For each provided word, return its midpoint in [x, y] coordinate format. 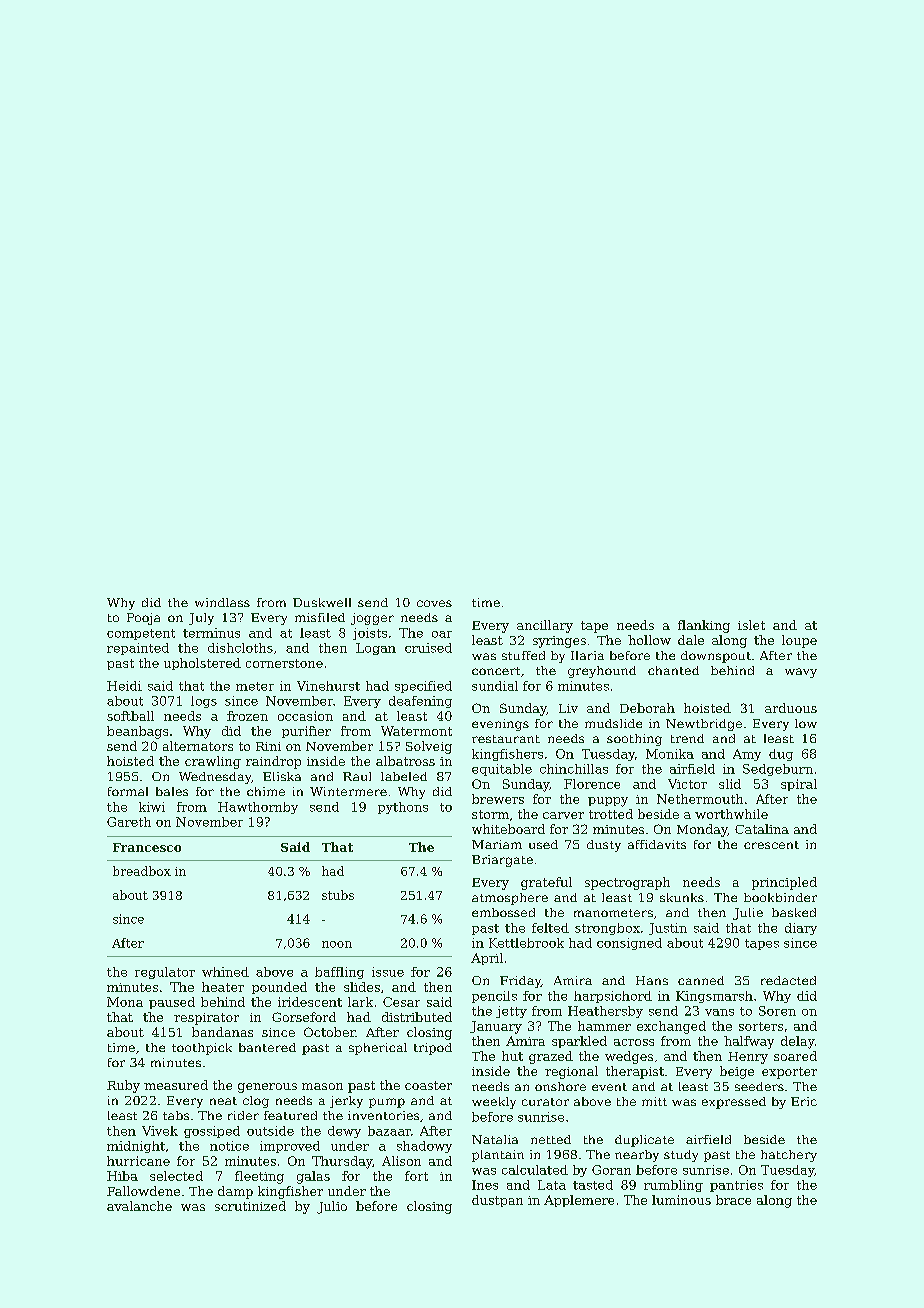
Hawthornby [258, 808]
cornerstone [284, 663]
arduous [791, 708]
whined [225, 972]
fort [416, 1176]
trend [687, 738]
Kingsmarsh [714, 997]
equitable [502, 770]
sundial [495, 686]
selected [176, 1176]
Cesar [401, 1002]
